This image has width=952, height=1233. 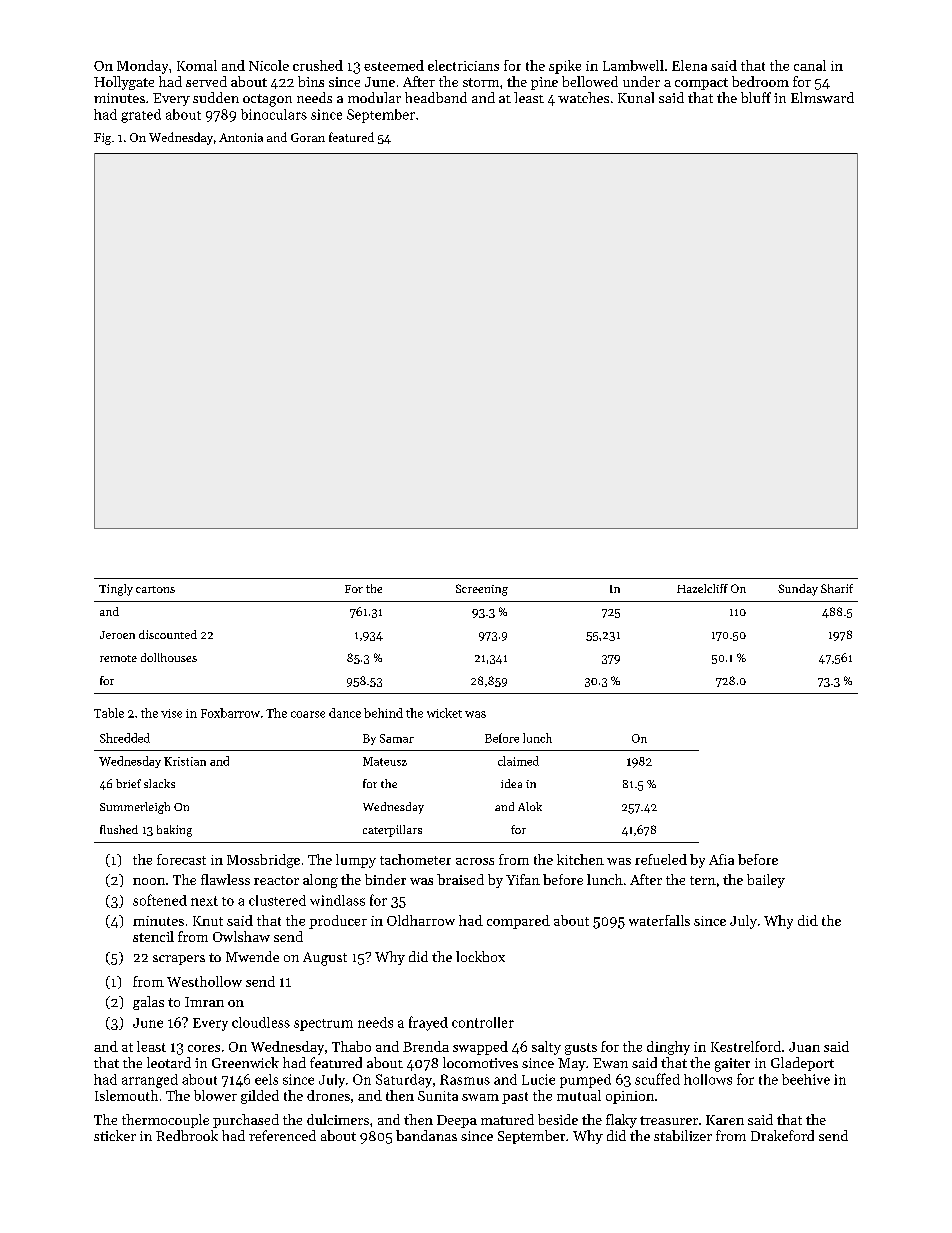 I want to click on vise, so click(x=171, y=713).
